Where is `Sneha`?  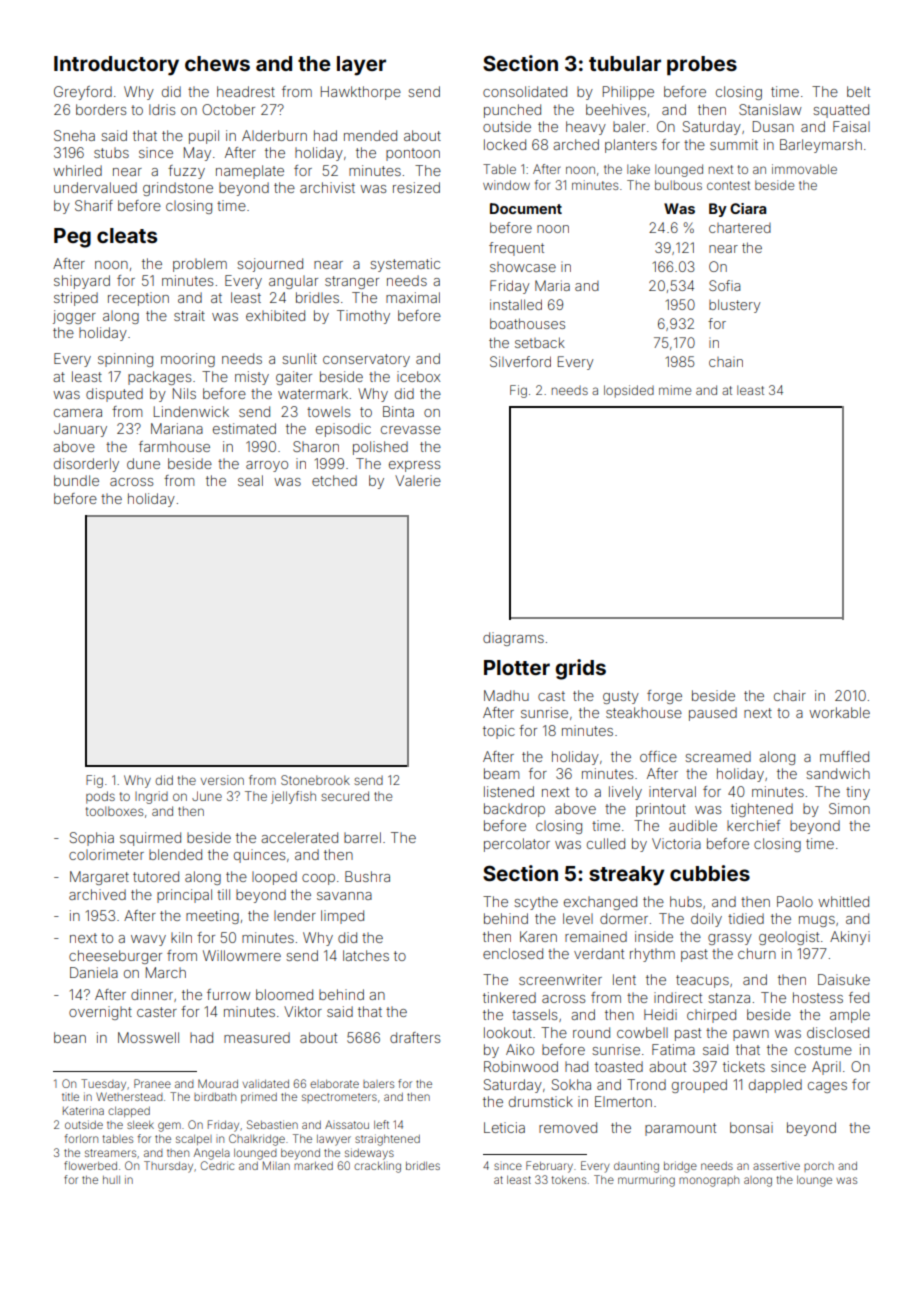
Sneha is located at coordinates (74, 135).
